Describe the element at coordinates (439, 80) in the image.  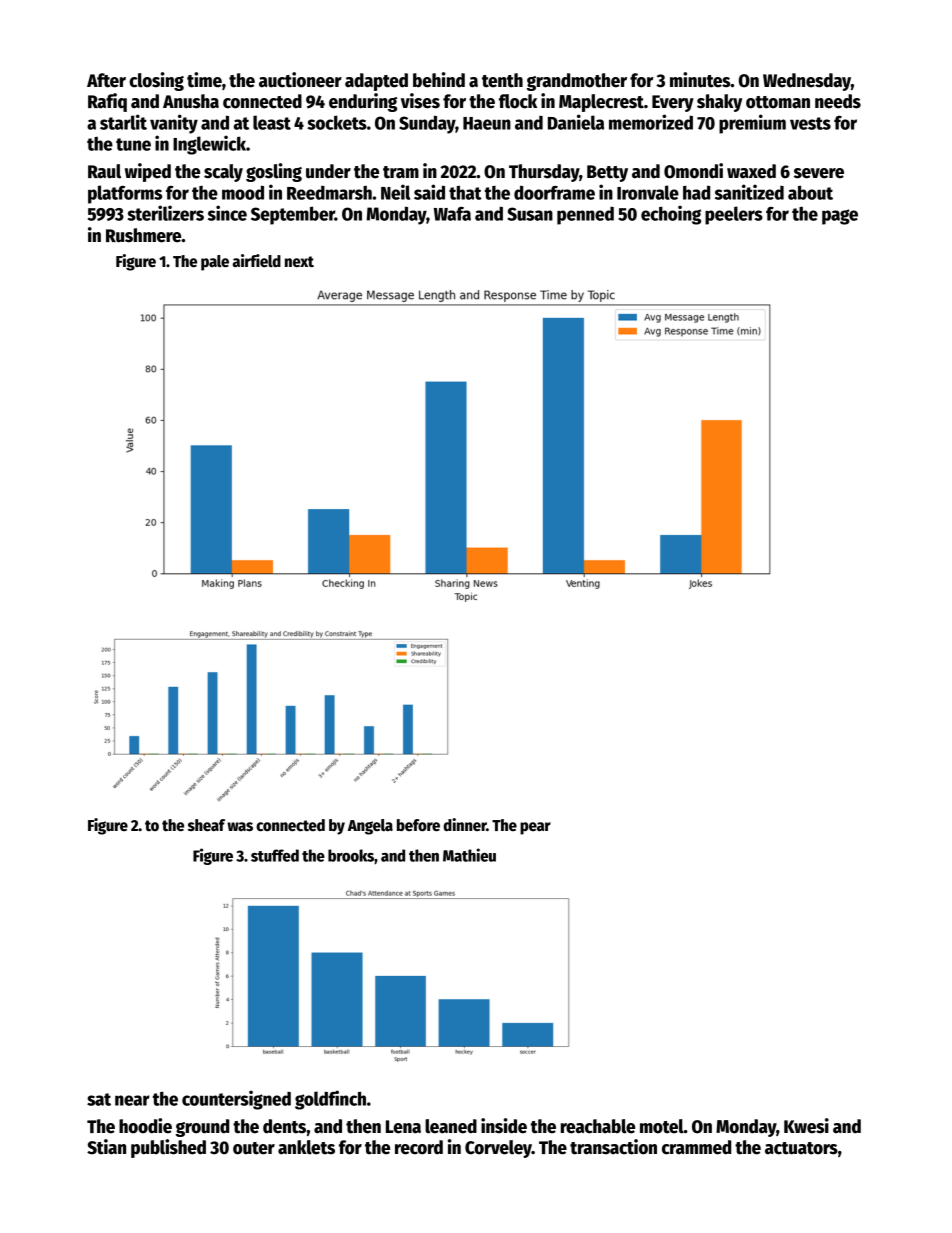
I see `behind` at that location.
